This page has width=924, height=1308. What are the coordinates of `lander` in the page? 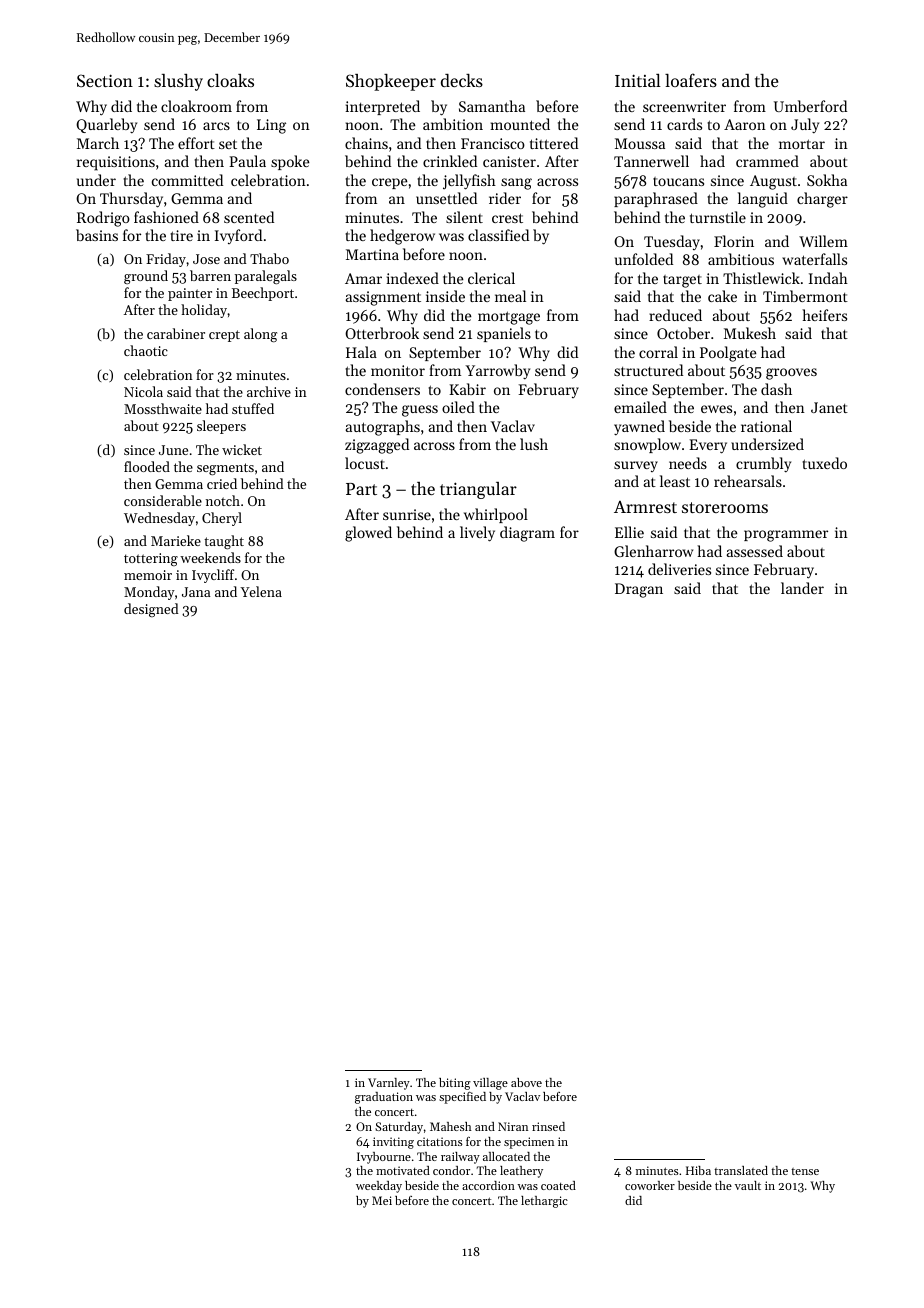 It's located at (802, 588).
